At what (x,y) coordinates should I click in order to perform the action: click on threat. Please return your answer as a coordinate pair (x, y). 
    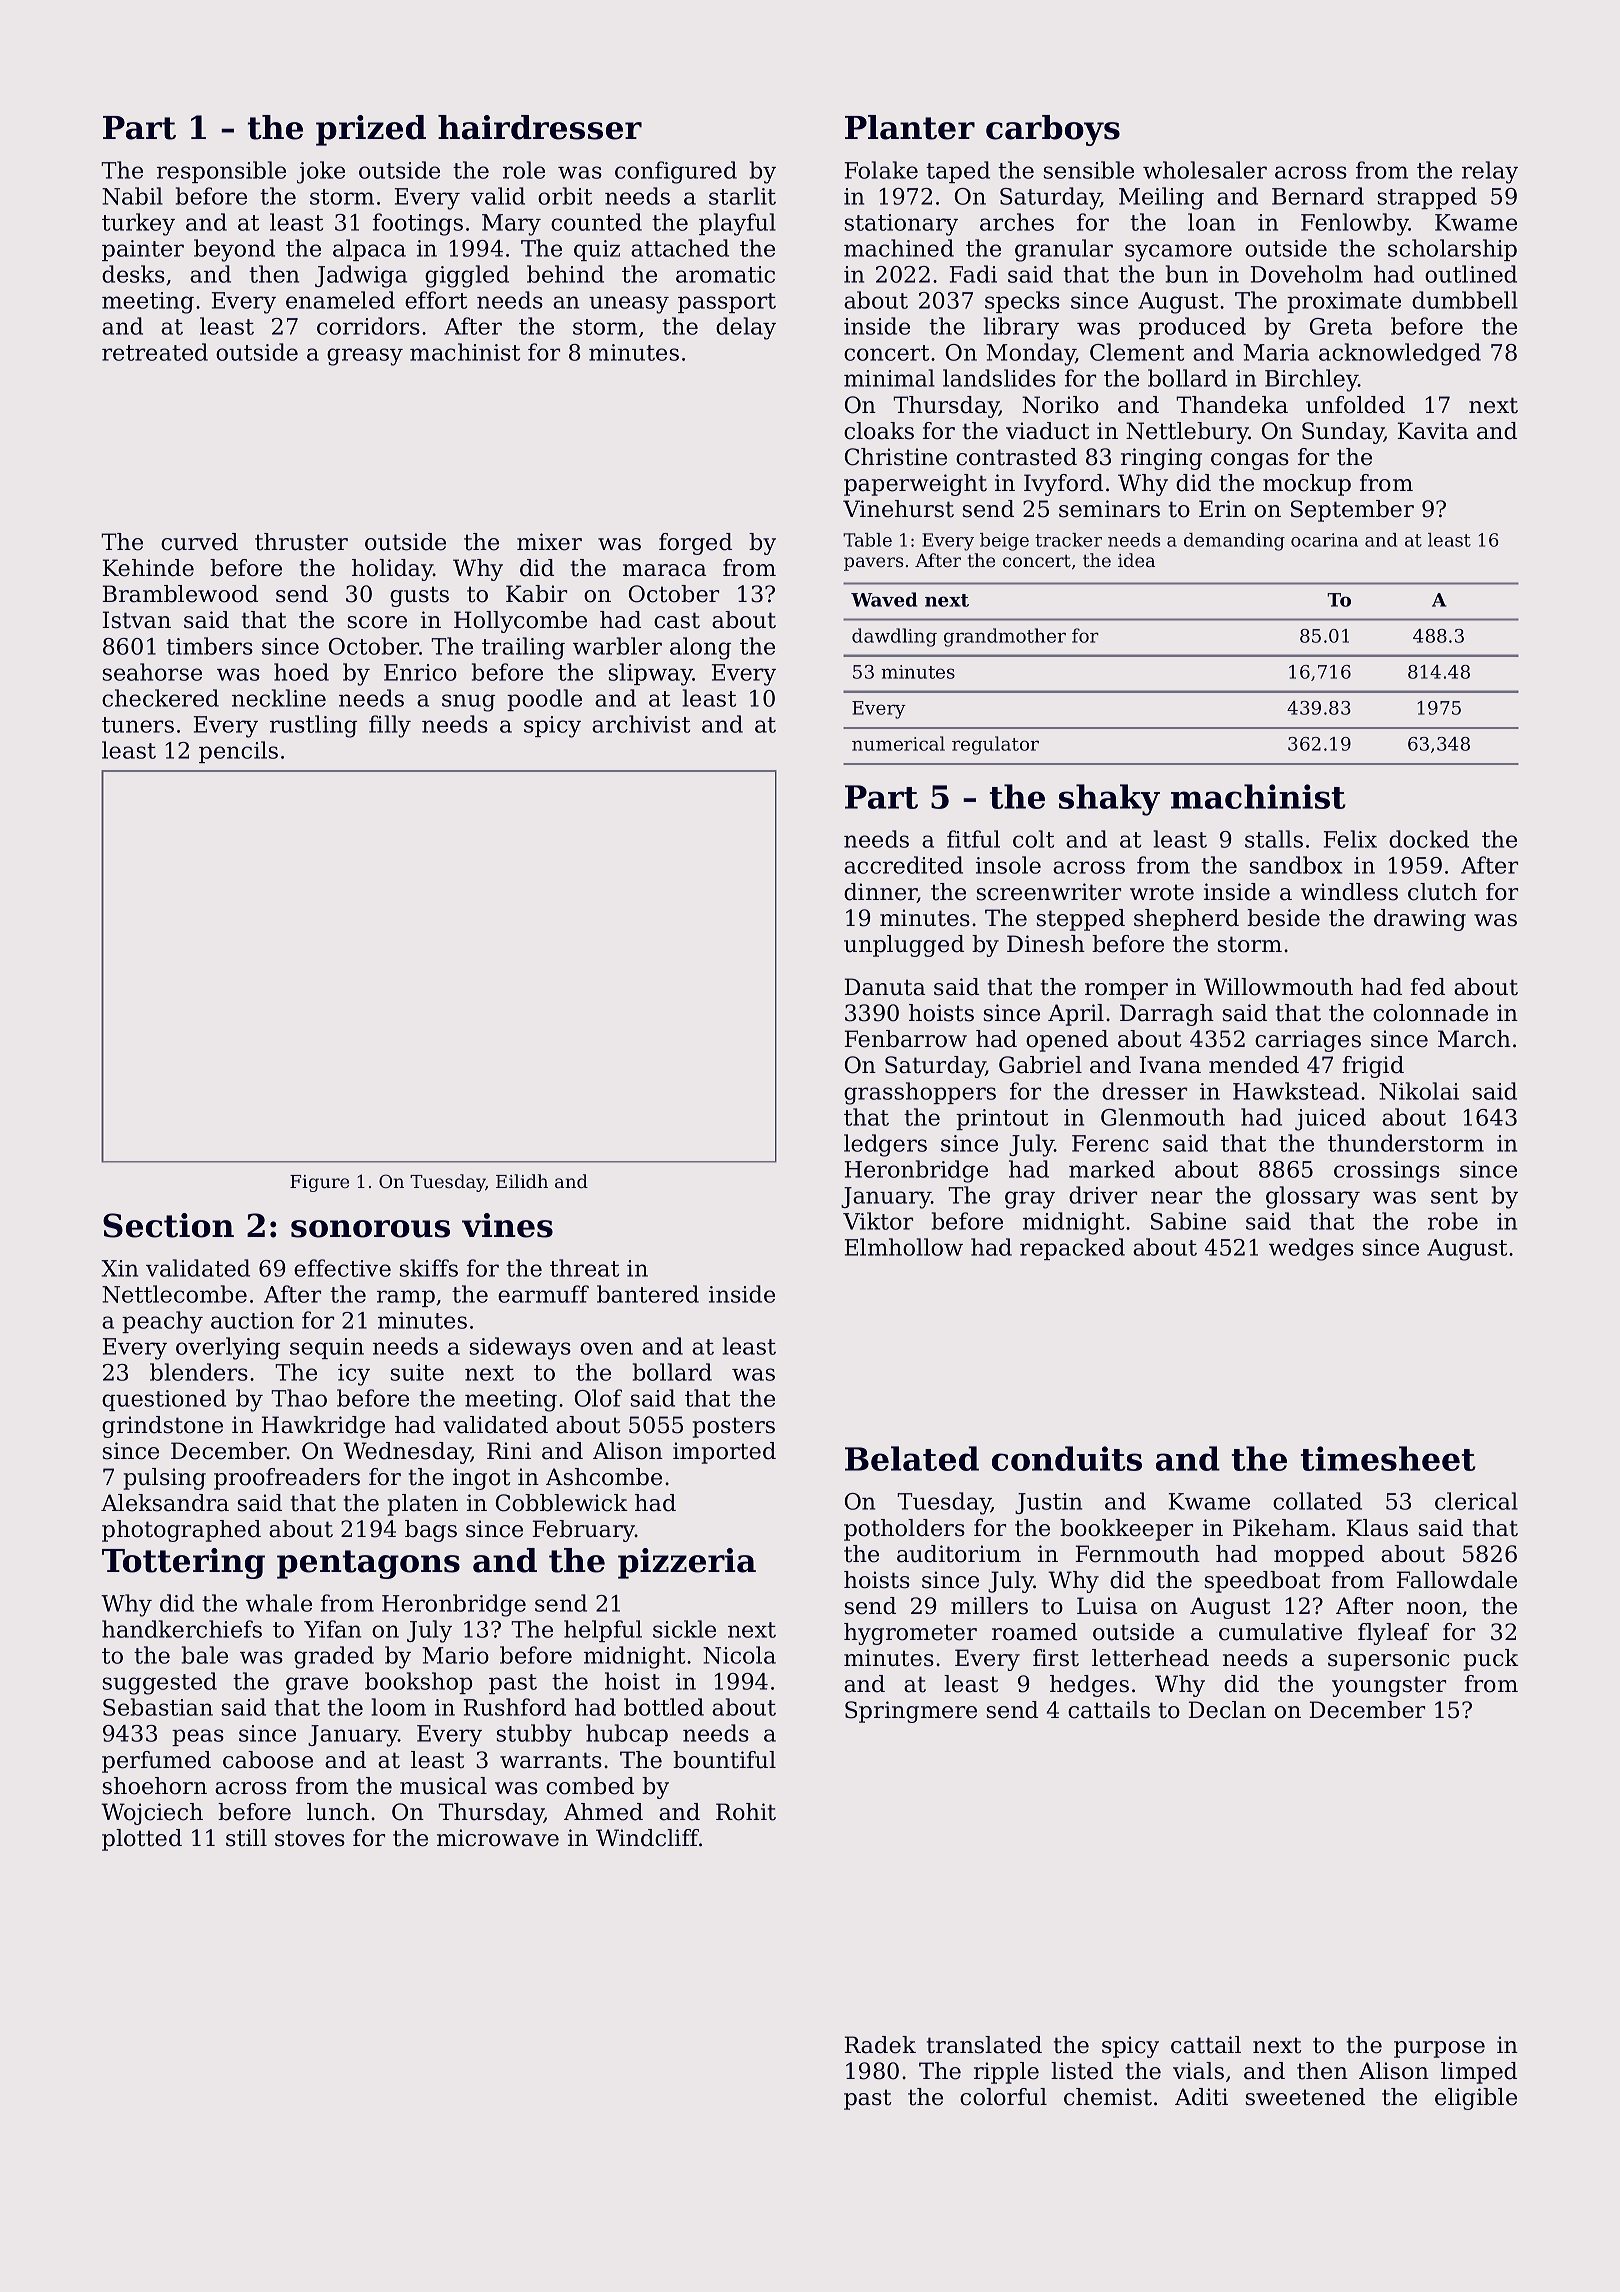
    Looking at the image, I should click on (584, 1268).
